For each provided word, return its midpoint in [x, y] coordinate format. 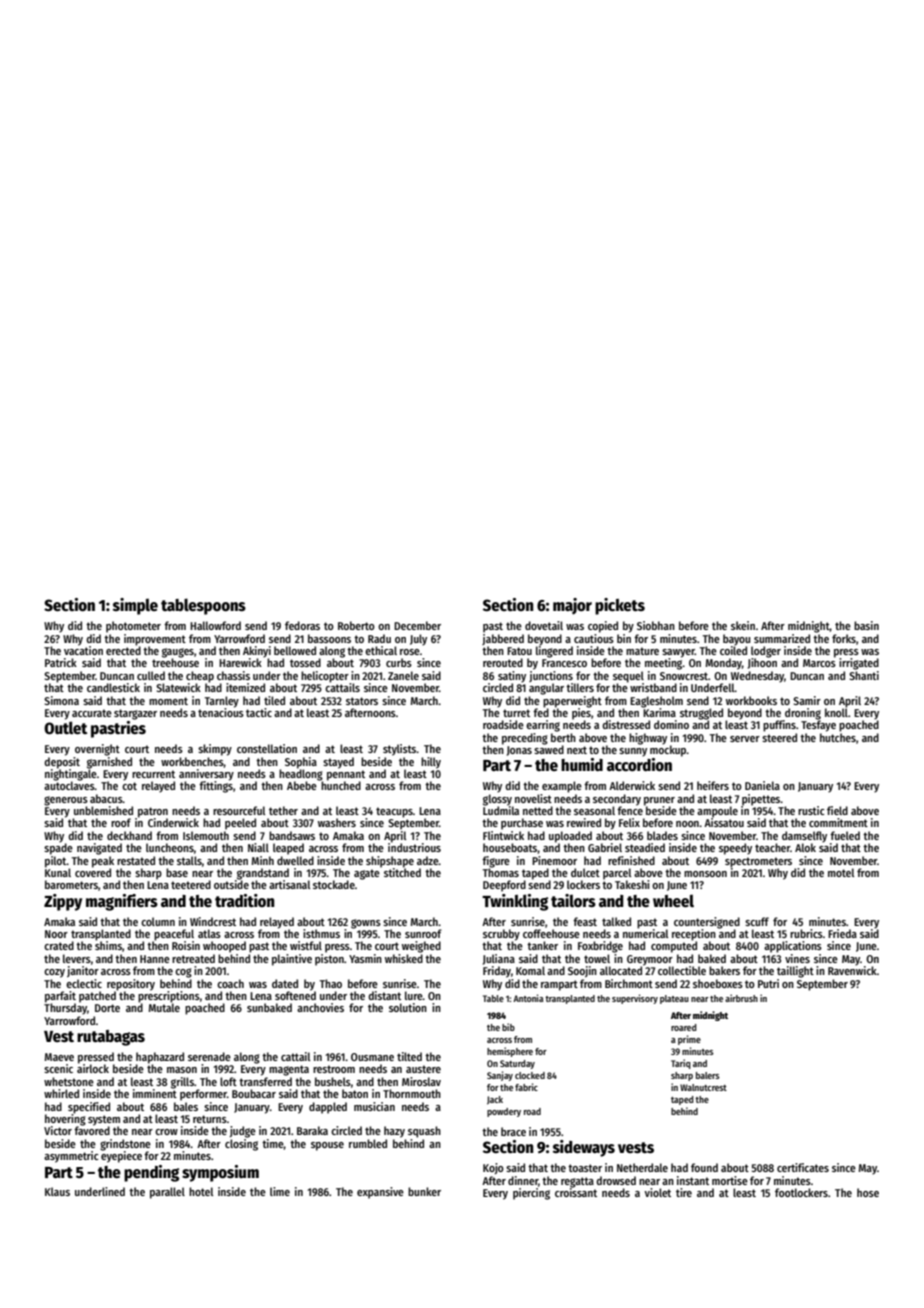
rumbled [368, 1143]
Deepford [504, 886]
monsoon [705, 874]
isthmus [321, 933]
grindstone [125, 1145]
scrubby [501, 935]
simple [135, 606]
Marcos [819, 663]
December [417, 625]
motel [841, 872]
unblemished [103, 810]
